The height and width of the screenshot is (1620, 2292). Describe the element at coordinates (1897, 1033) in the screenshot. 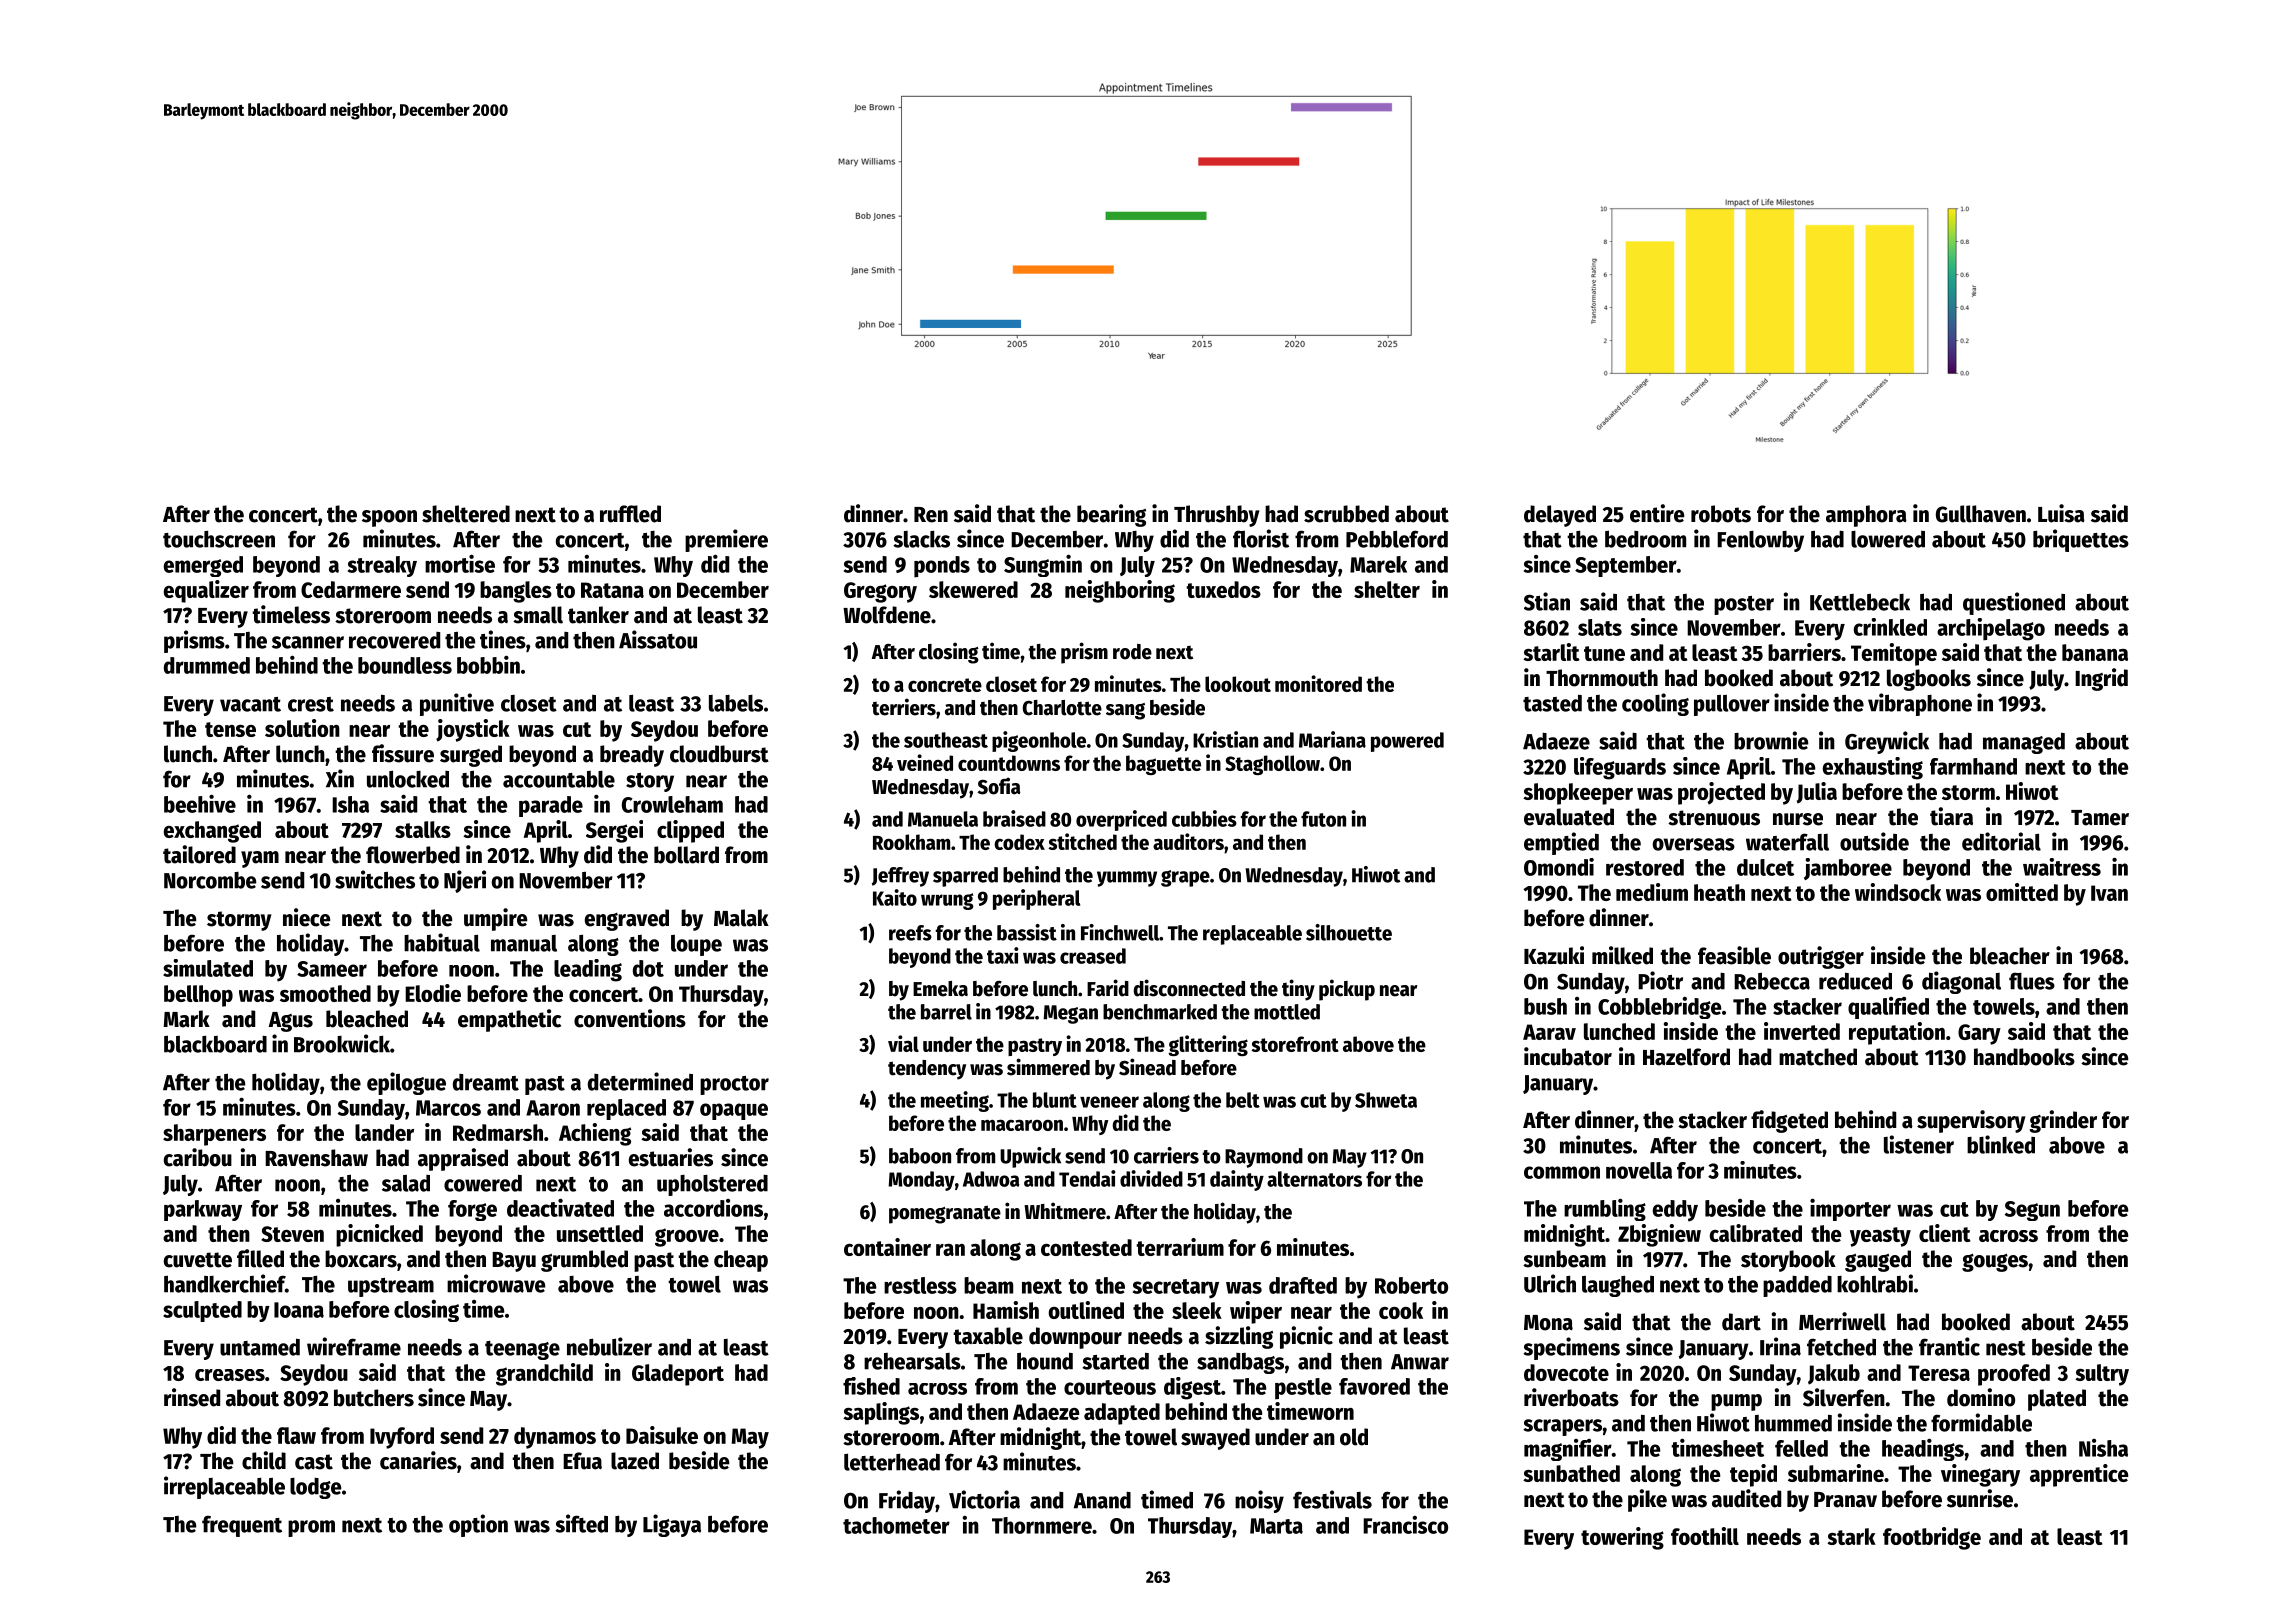

I see `reputation` at that location.
